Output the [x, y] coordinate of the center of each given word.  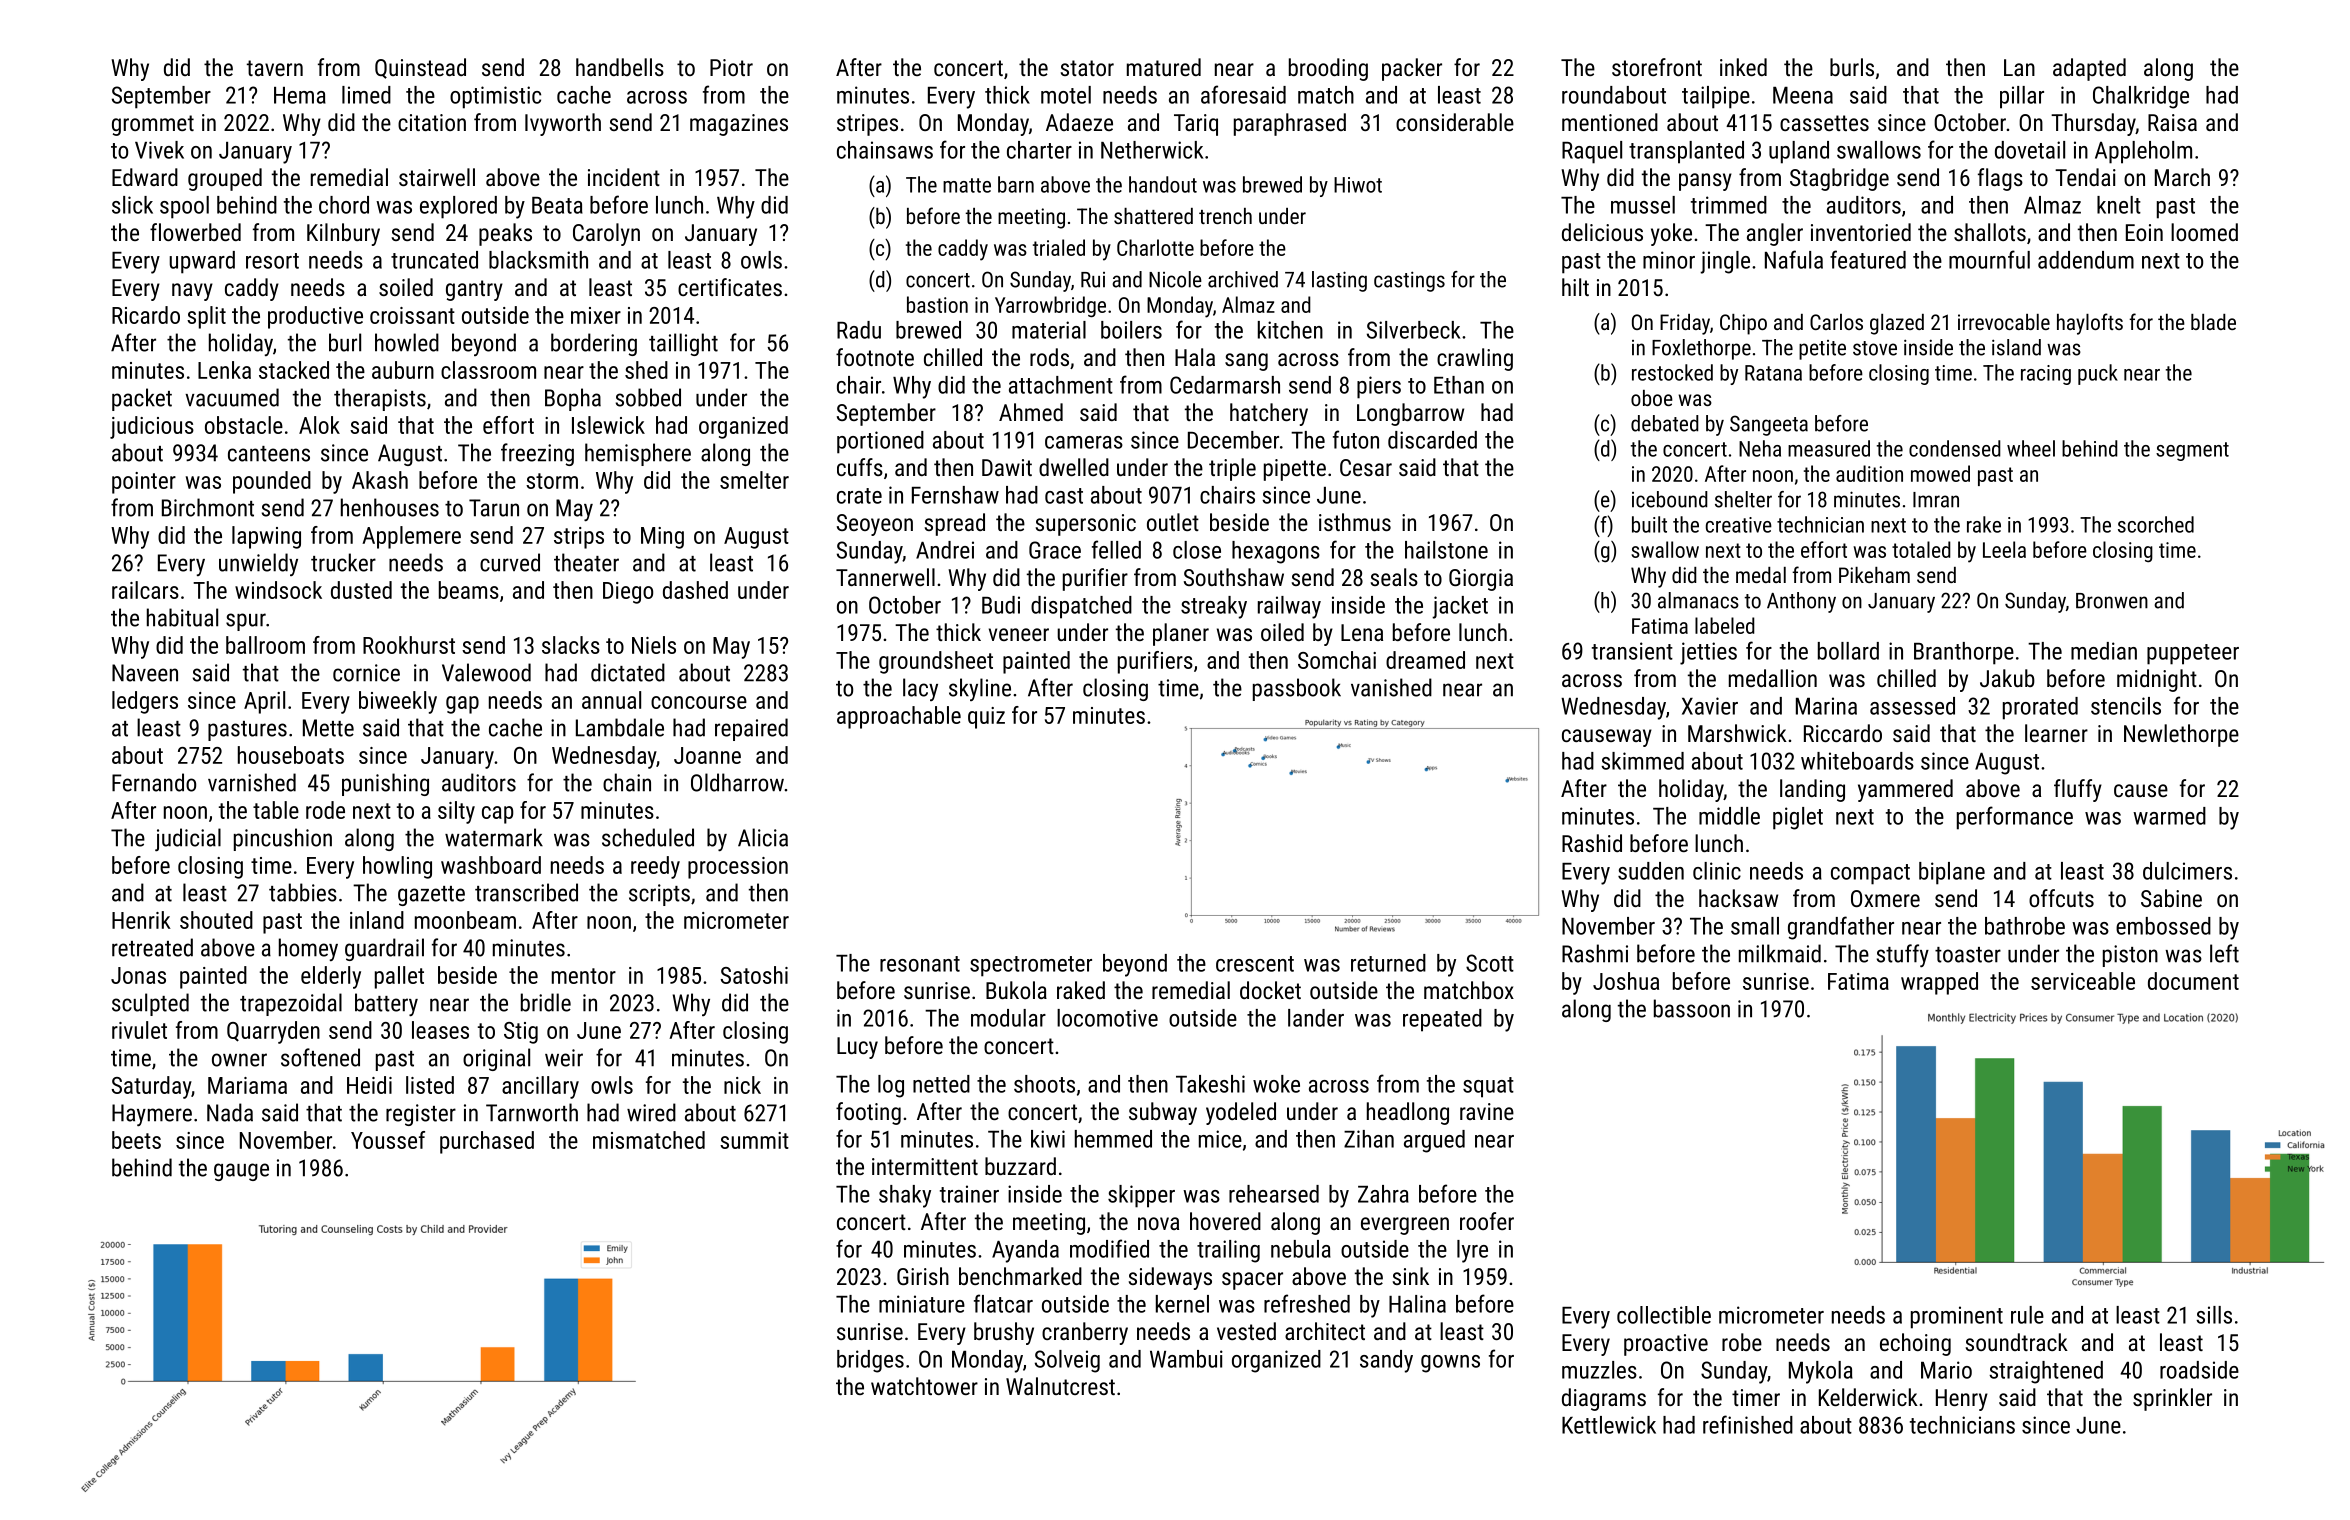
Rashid [1592, 843]
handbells [620, 67]
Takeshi [1210, 1084]
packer [1412, 69]
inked [1743, 67]
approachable [899, 717]
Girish [923, 1276]
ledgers [145, 702]
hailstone [1446, 550]
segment [2192, 451]
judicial [188, 840]
